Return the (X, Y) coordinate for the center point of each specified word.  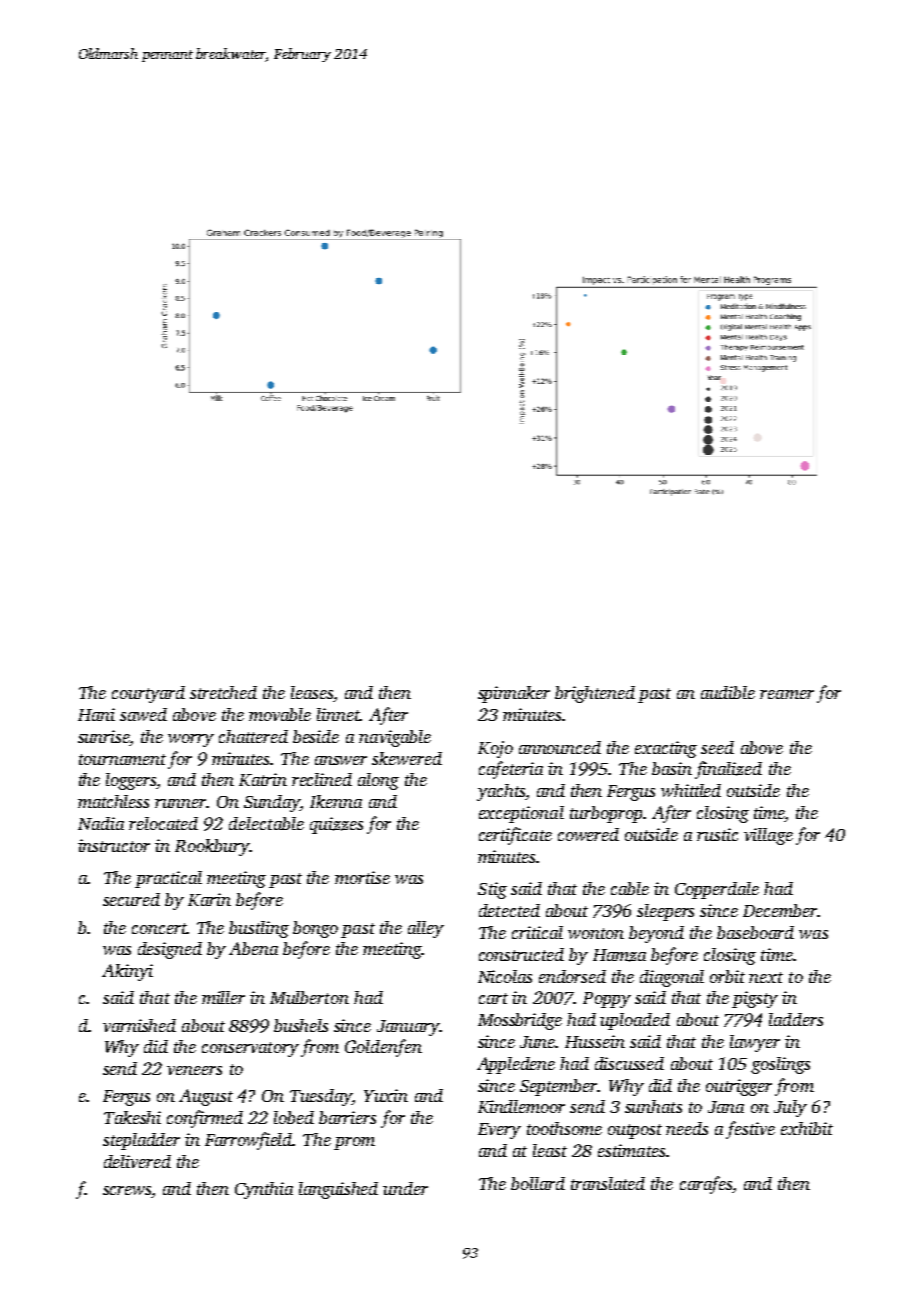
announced (560, 747)
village (768, 836)
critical (537, 932)
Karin (209, 899)
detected (509, 910)
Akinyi (127, 972)
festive (750, 1130)
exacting (666, 749)
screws (127, 1192)
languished (338, 1190)
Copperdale (717, 890)
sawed (143, 714)
